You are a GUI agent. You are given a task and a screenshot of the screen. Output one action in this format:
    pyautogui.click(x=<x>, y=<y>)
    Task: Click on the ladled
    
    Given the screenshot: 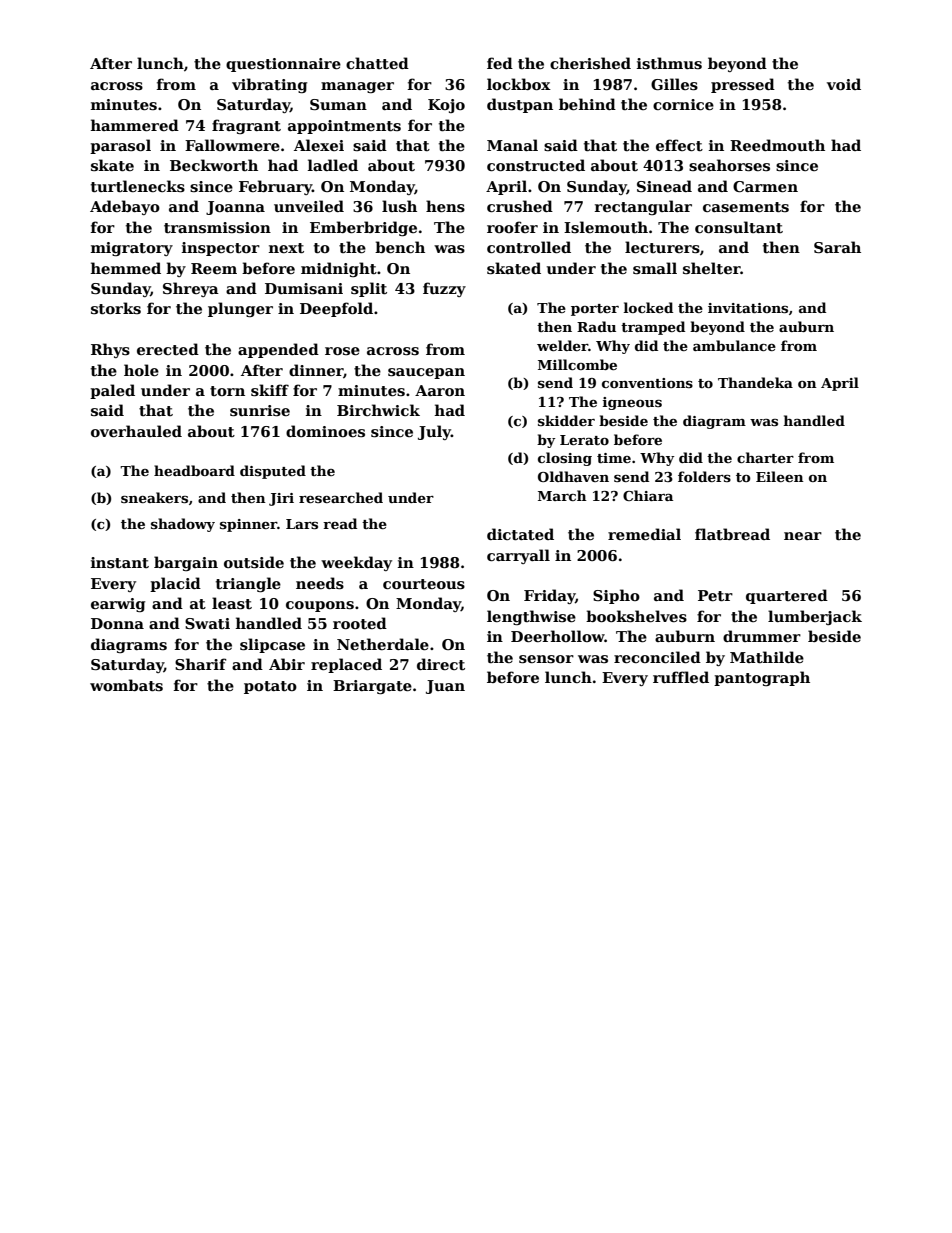 What is the action you would take?
    pyautogui.click(x=333, y=165)
